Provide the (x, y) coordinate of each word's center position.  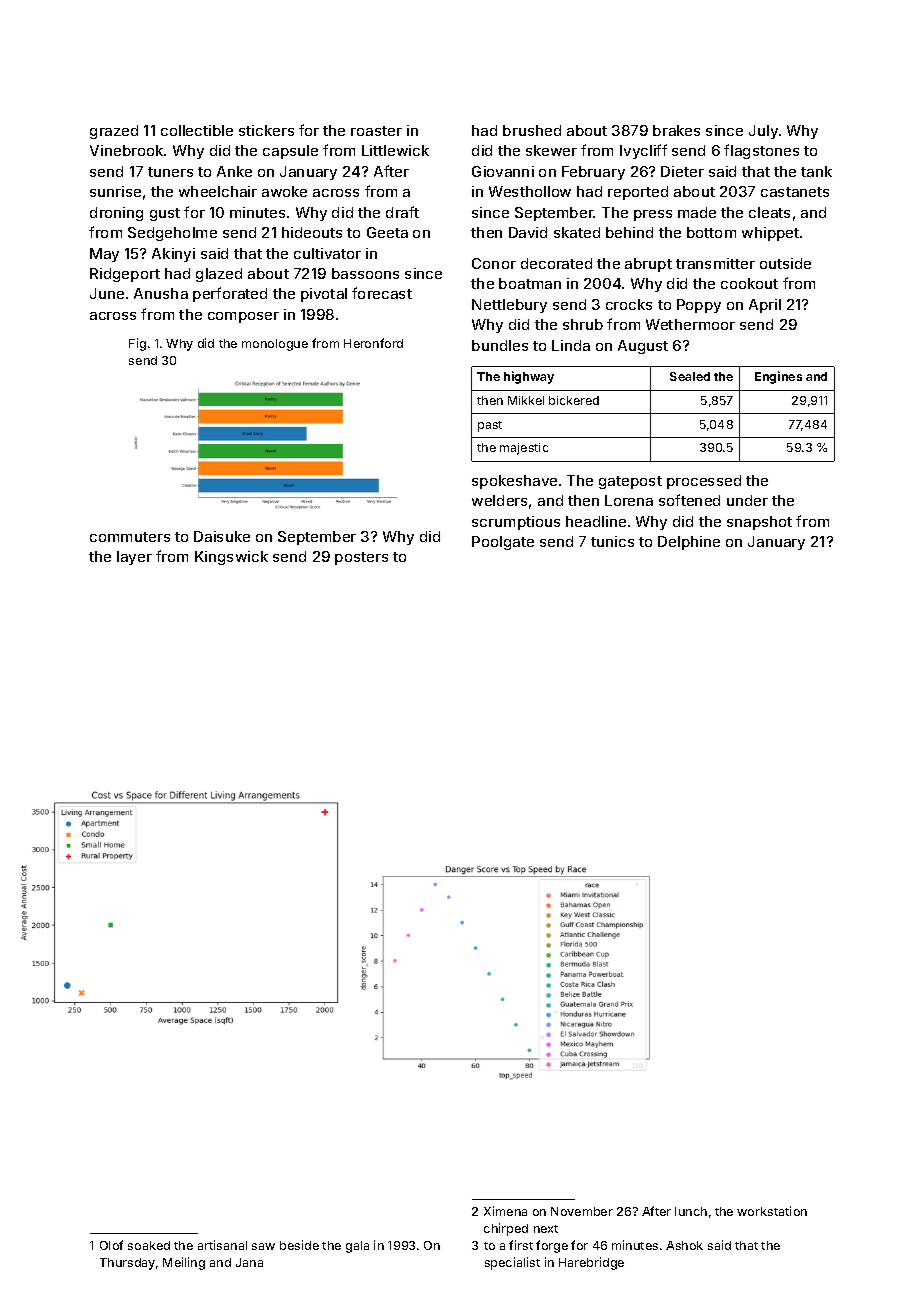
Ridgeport (125, 275)
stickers (266, 130)
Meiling (184, 1263)
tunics (612, 541)
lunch (691, 1211)
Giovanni (503, 171)
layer (134, 558)
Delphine (689, 543)
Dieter (682, 171)
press (653, 215)
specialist (512, 1263)
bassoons (365, 273)
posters (361, 558)
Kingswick (231, 558)
